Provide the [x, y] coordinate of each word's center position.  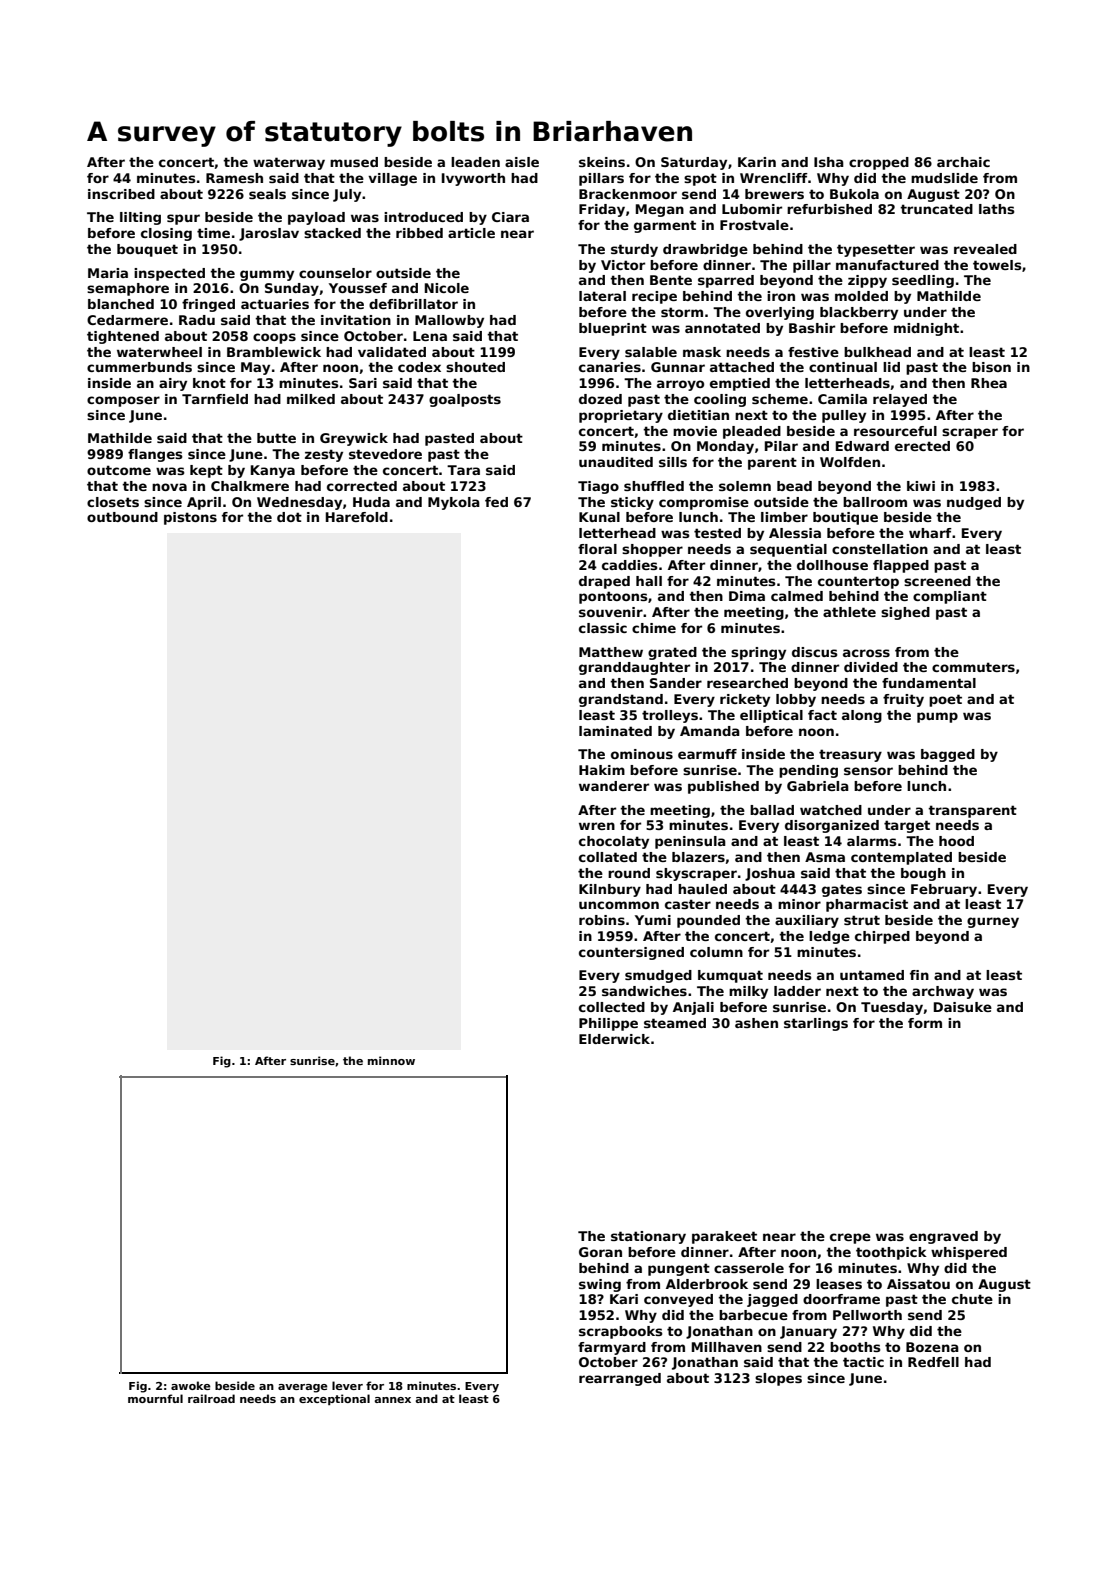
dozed [600, 399]
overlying [780, 313]
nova [169, 487]
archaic [963, 162]
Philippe [608, 1024]
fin [919, 975]
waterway [289, 163]
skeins [602, 162]
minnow [391, 1060]
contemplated [901, 858]
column [716, 952]
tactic [863, 1362]
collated [608, 857]
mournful [155, 1398]
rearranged [620, 1379]
